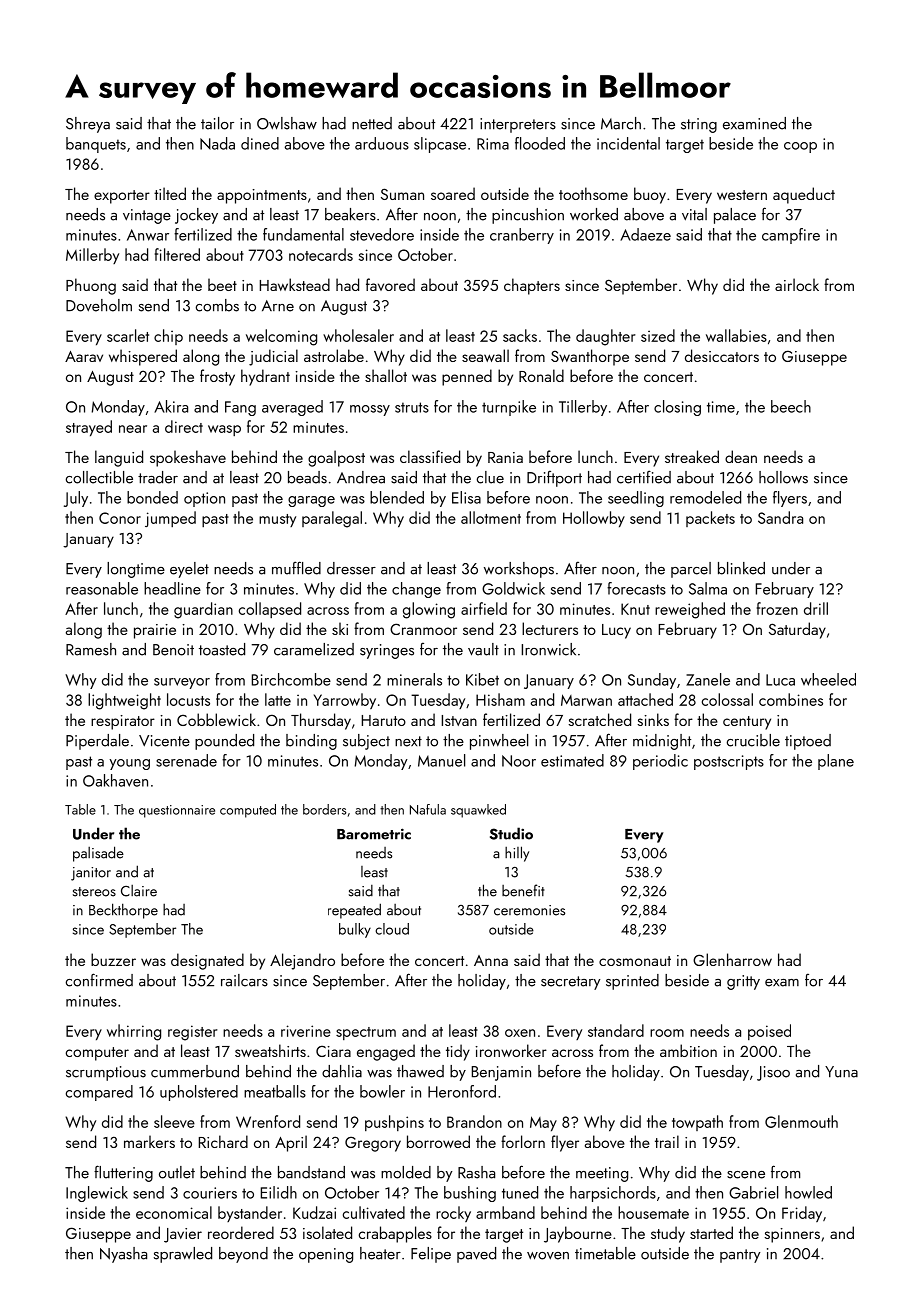 The width and height of the image is (924, 1308). I want to click on railcars, so click(244, 980).
